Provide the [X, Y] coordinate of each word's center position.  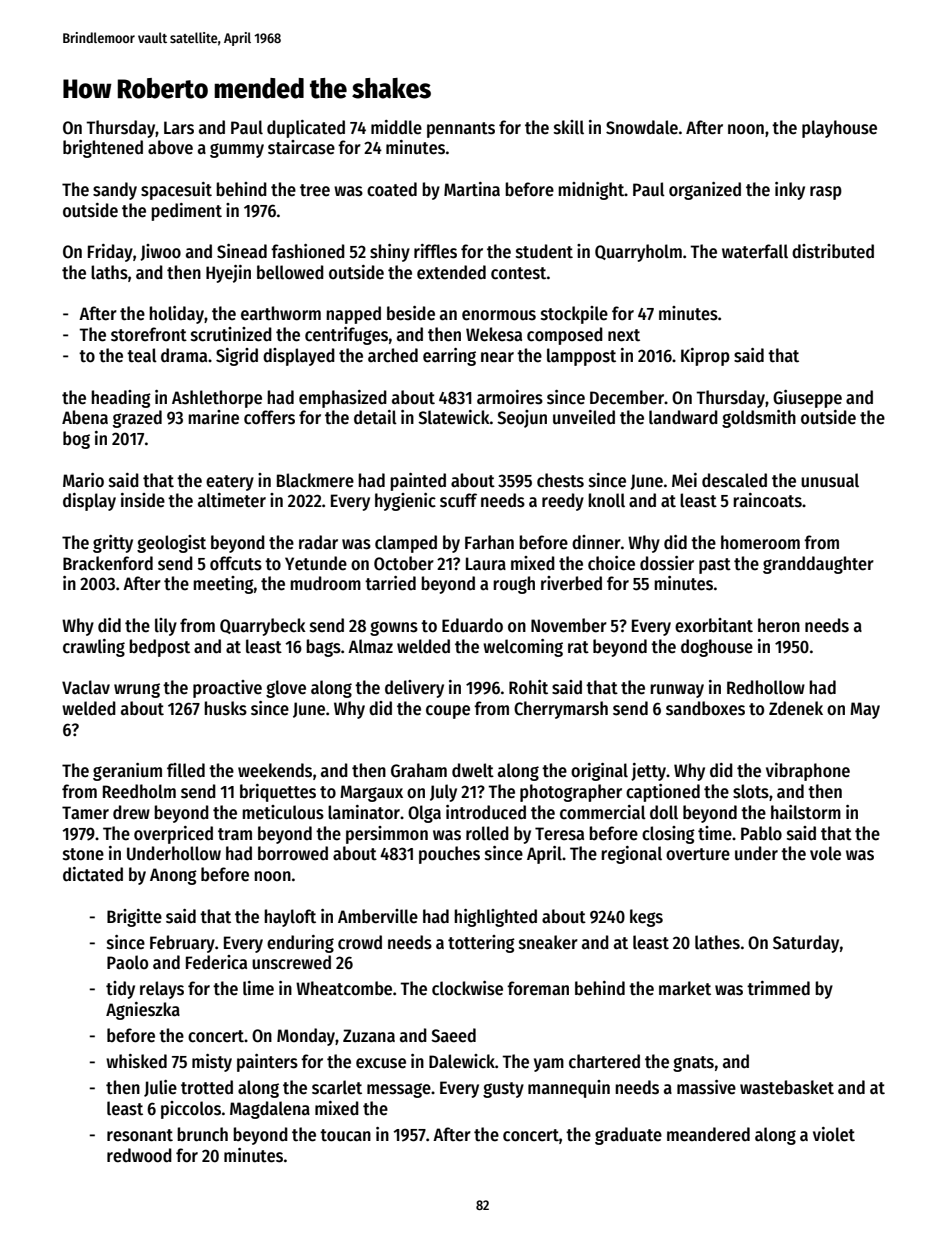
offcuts [236, 563]
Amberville [378, 916]
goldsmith [759, 419]
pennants [461, 130]
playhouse [839, 129]
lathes [717, 942]
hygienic [405, 502]
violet [834, 1134]
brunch [202, 1134]
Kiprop [705, 357]
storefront [149, 334]
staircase [301, 147]
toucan [345, 1135]
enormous [499, 315]
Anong [173, 876]
